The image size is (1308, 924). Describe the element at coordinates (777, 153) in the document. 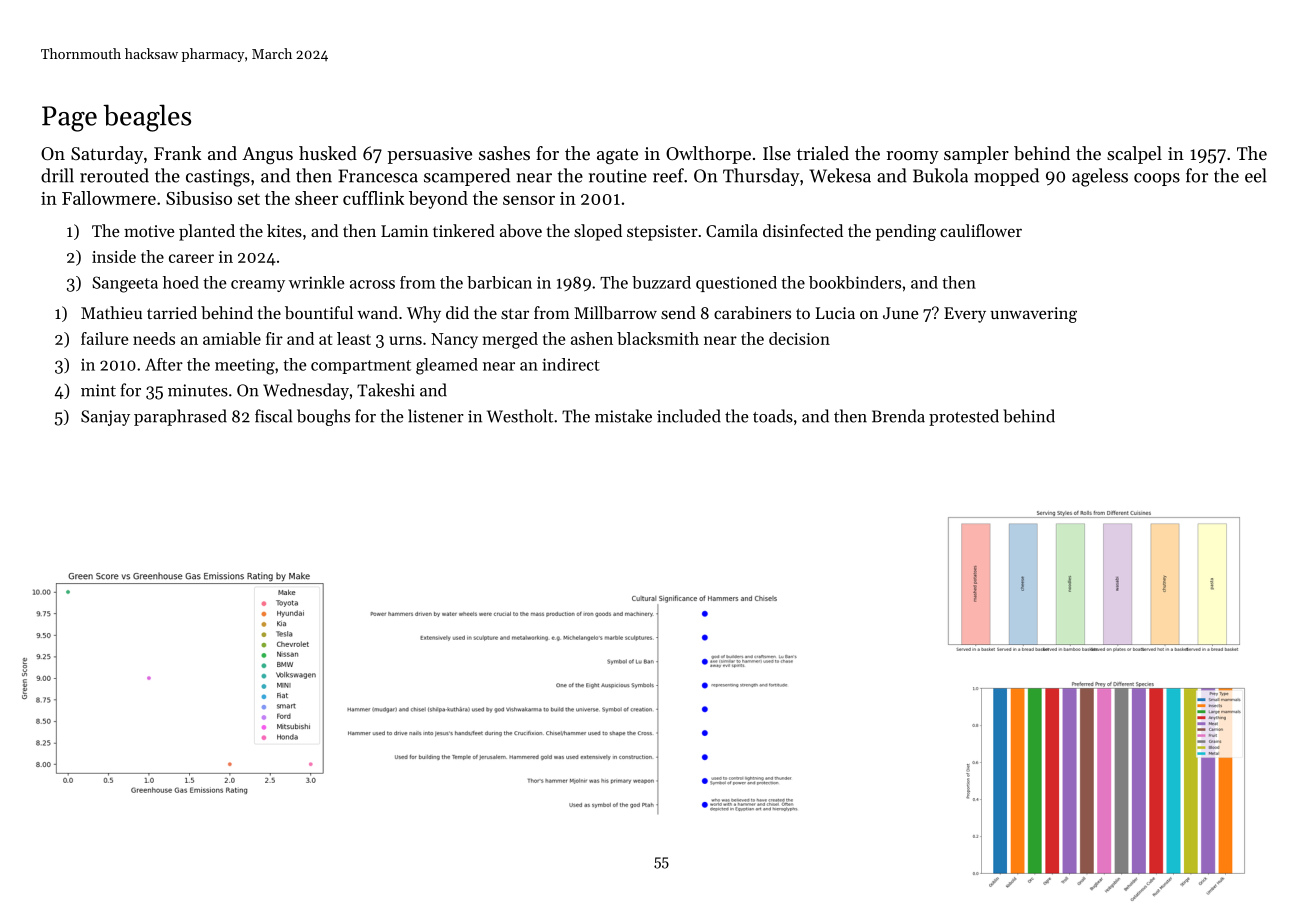

I see `Ilse` at that location.
